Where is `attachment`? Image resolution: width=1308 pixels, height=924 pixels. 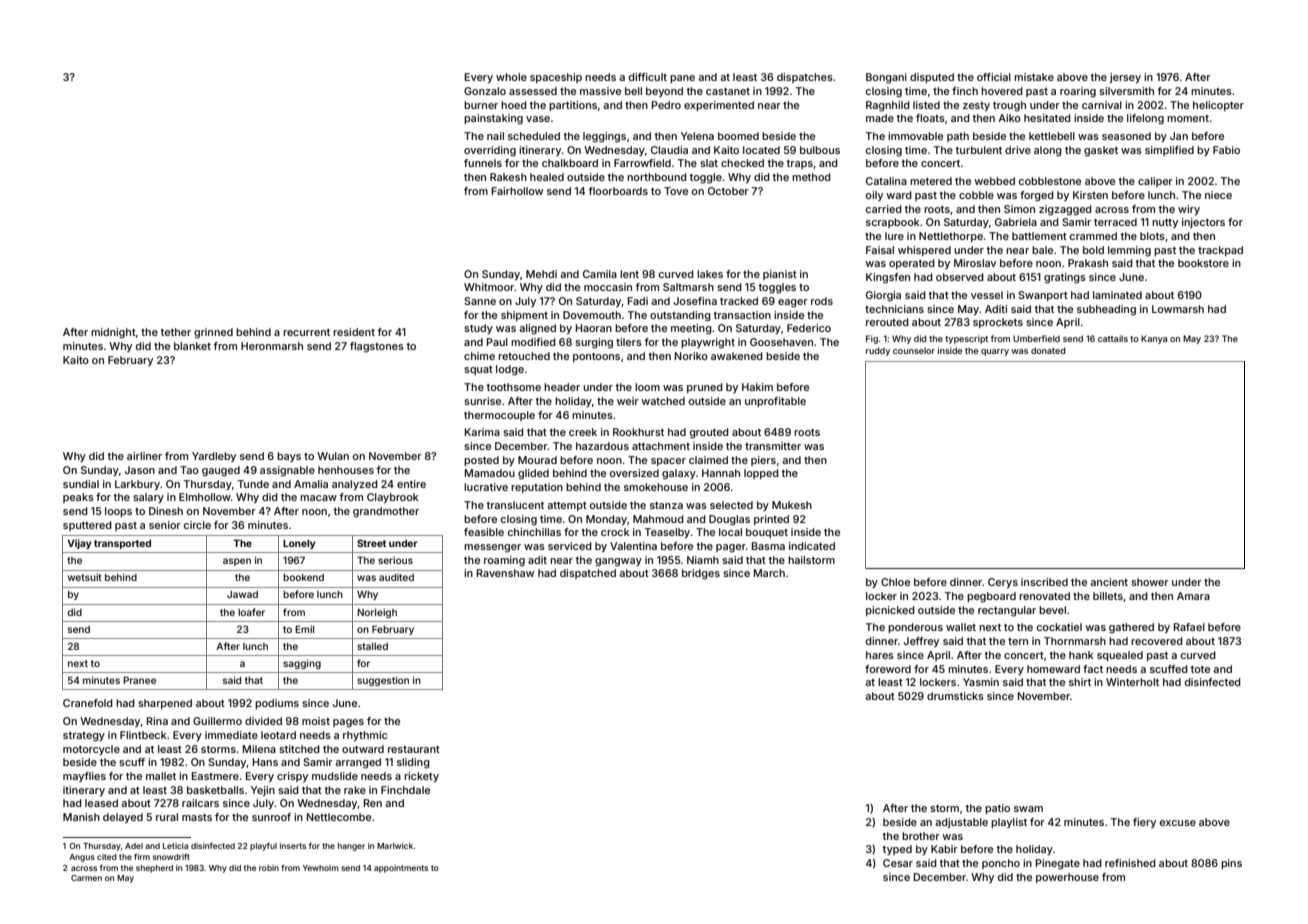
attachment is located at coordinates (661, 446).
